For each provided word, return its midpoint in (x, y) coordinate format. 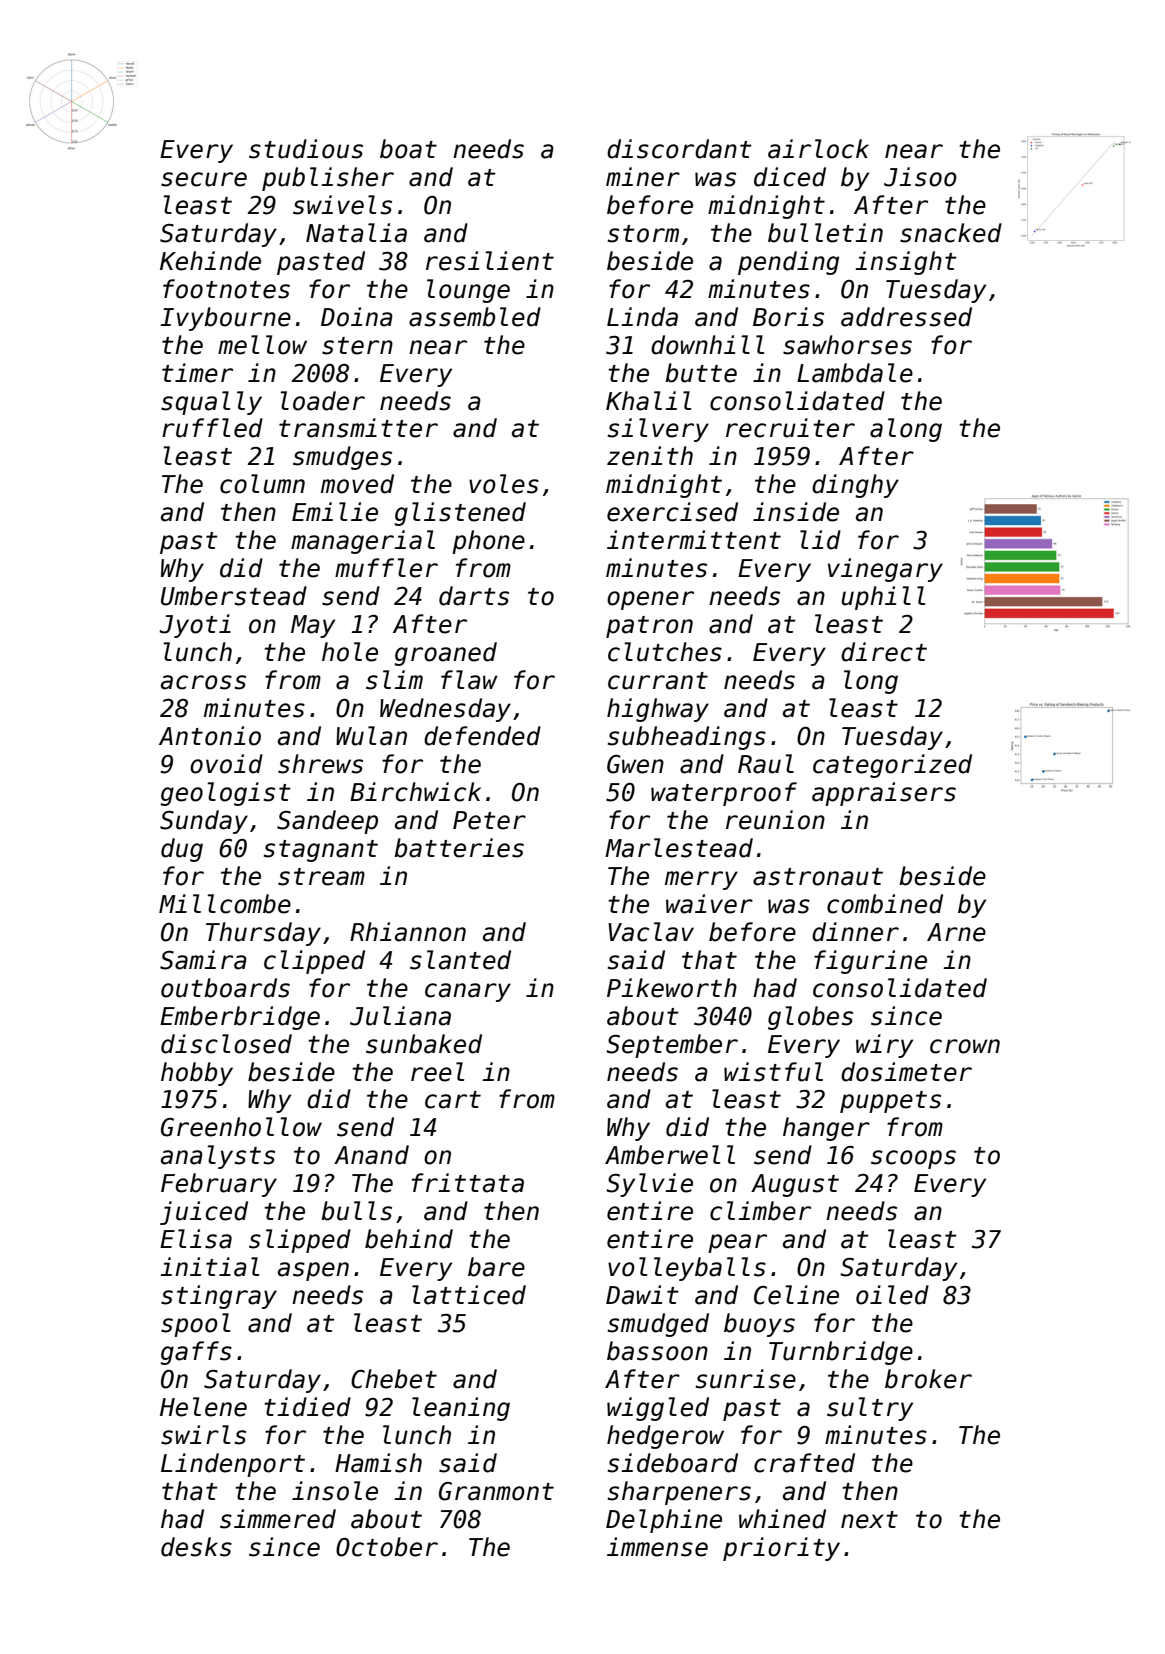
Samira (203, 960)
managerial (363, 542)
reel (437, 1072)
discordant (679, 149)
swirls (203, 1435)
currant (658, 681)
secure (204, 179)
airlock (818, 149)
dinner (855, 932)
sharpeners (679, 1493)
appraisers (884, 794)
